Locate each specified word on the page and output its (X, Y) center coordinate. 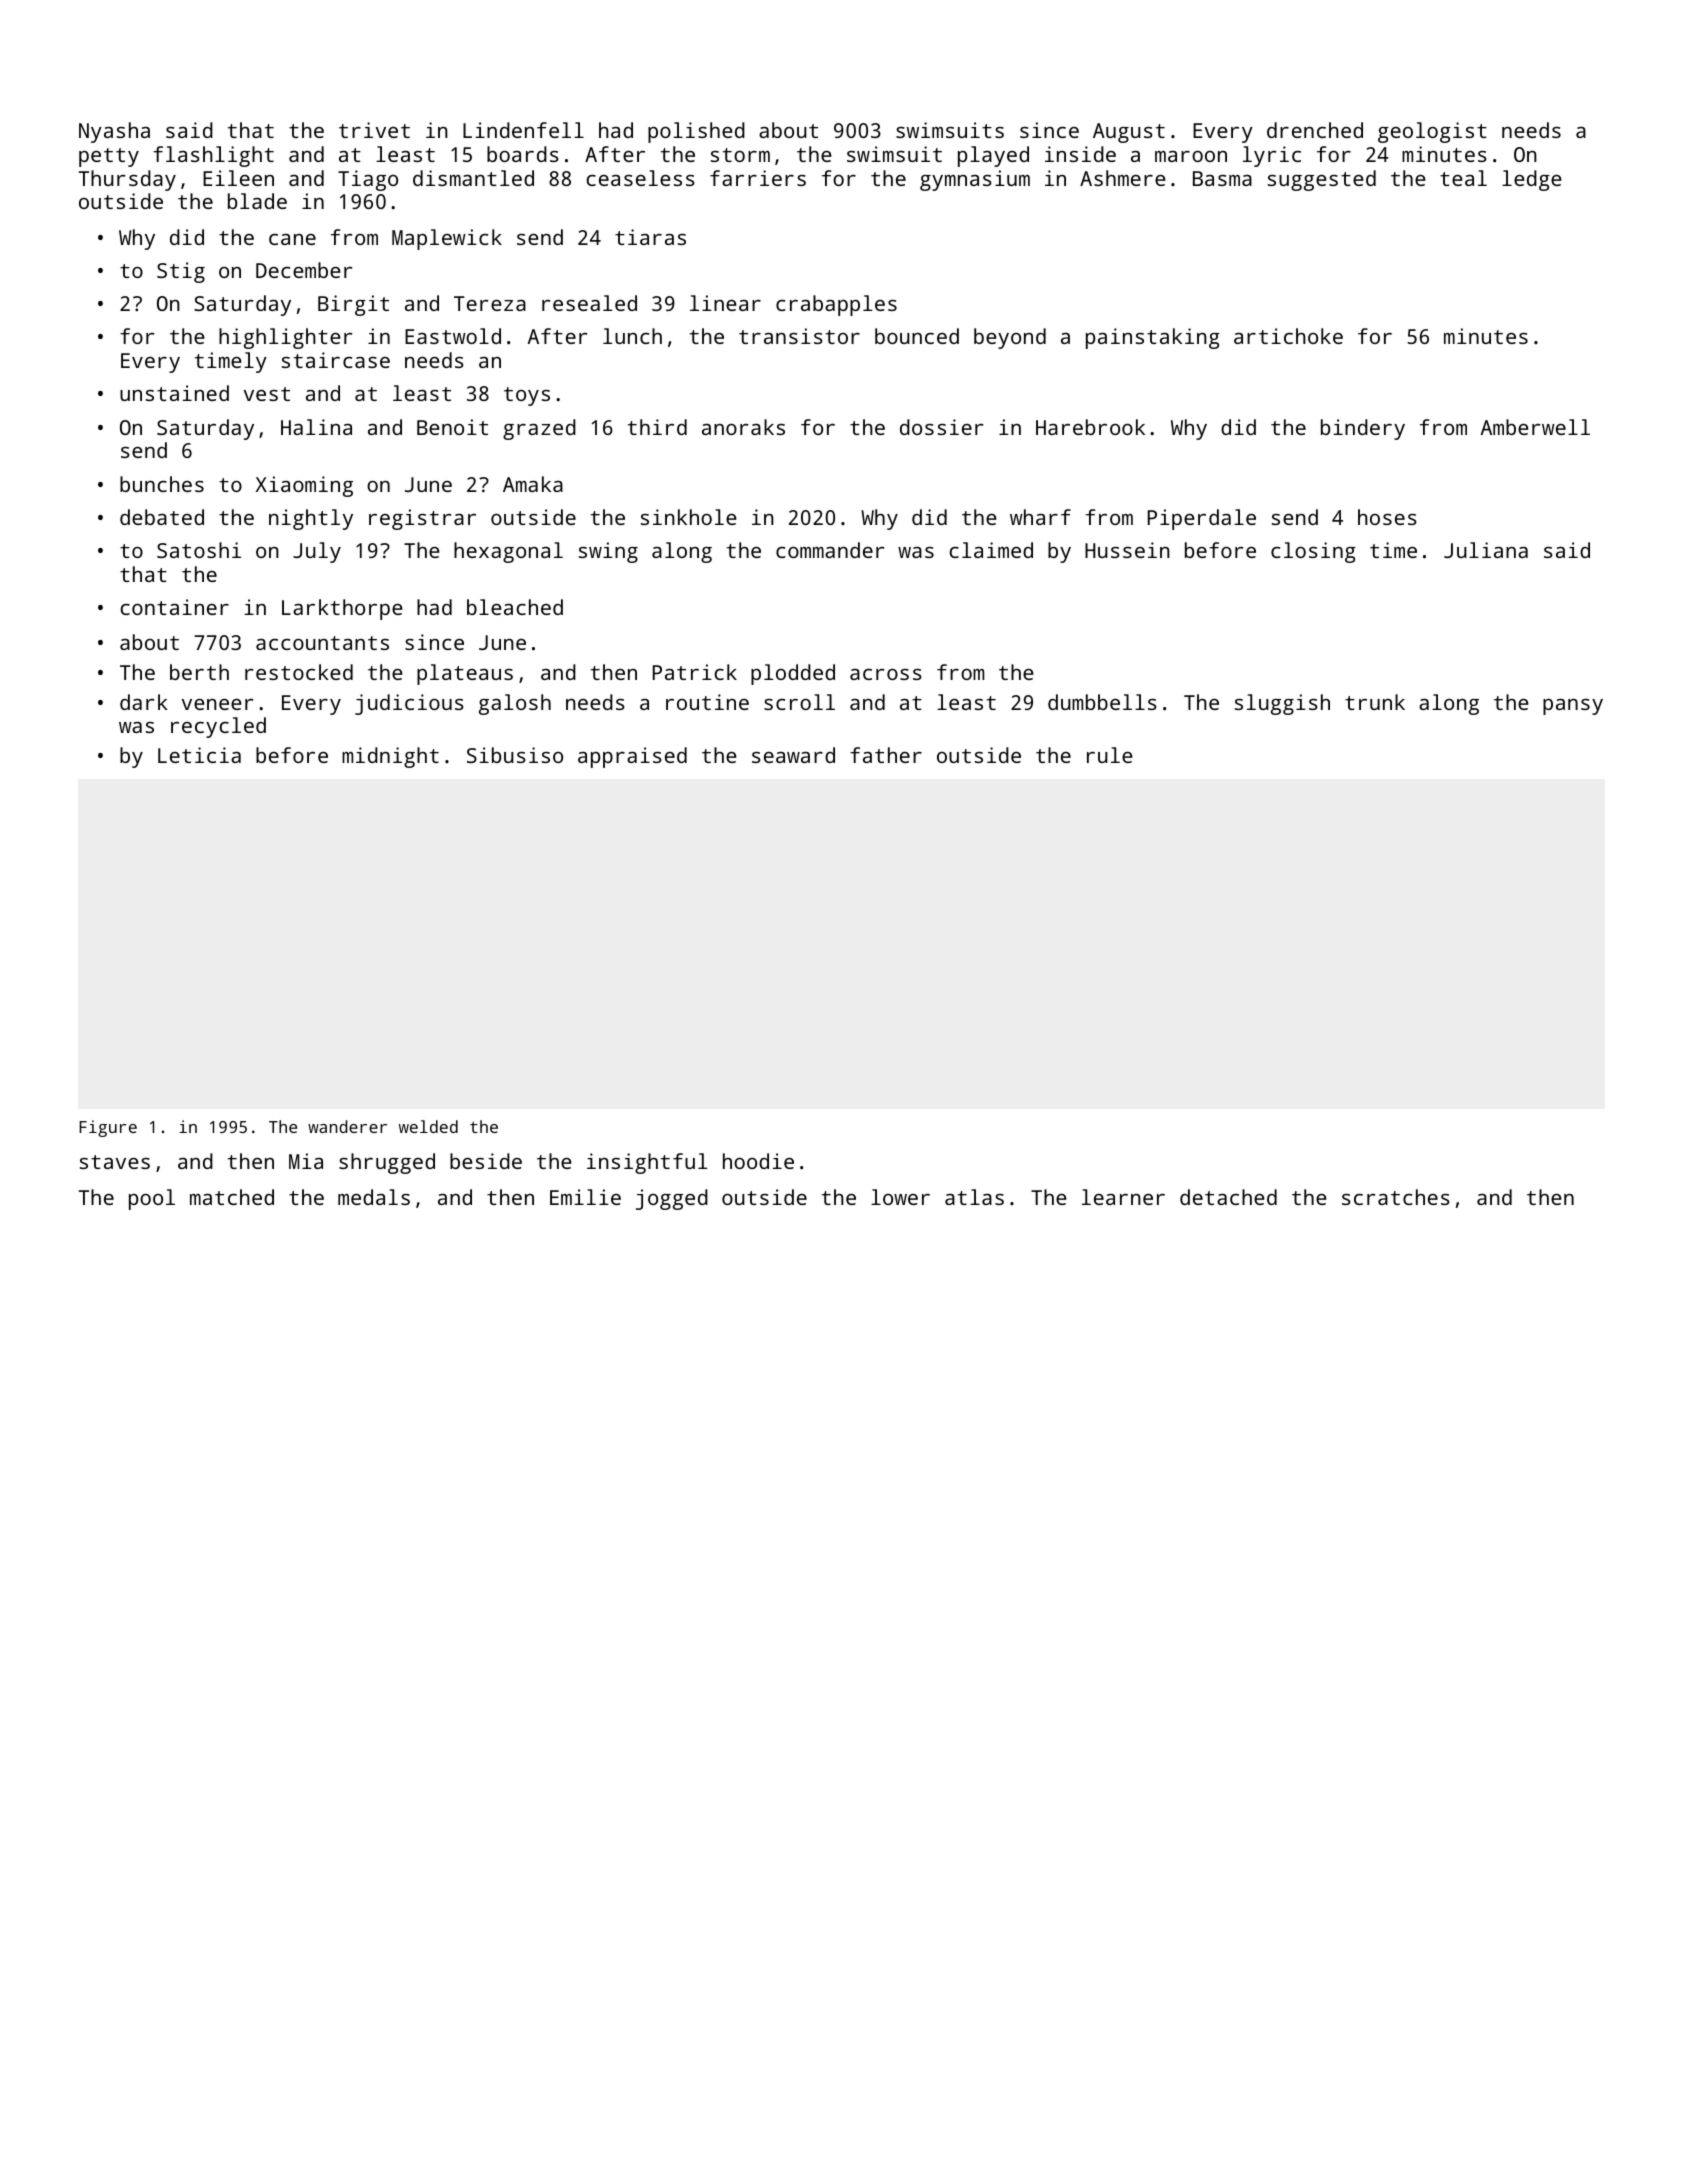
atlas (974, 1197)
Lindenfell (523, 130)
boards (523, 154)
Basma (1222, 178)
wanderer (347, 1126)
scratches (1396, 1197)
